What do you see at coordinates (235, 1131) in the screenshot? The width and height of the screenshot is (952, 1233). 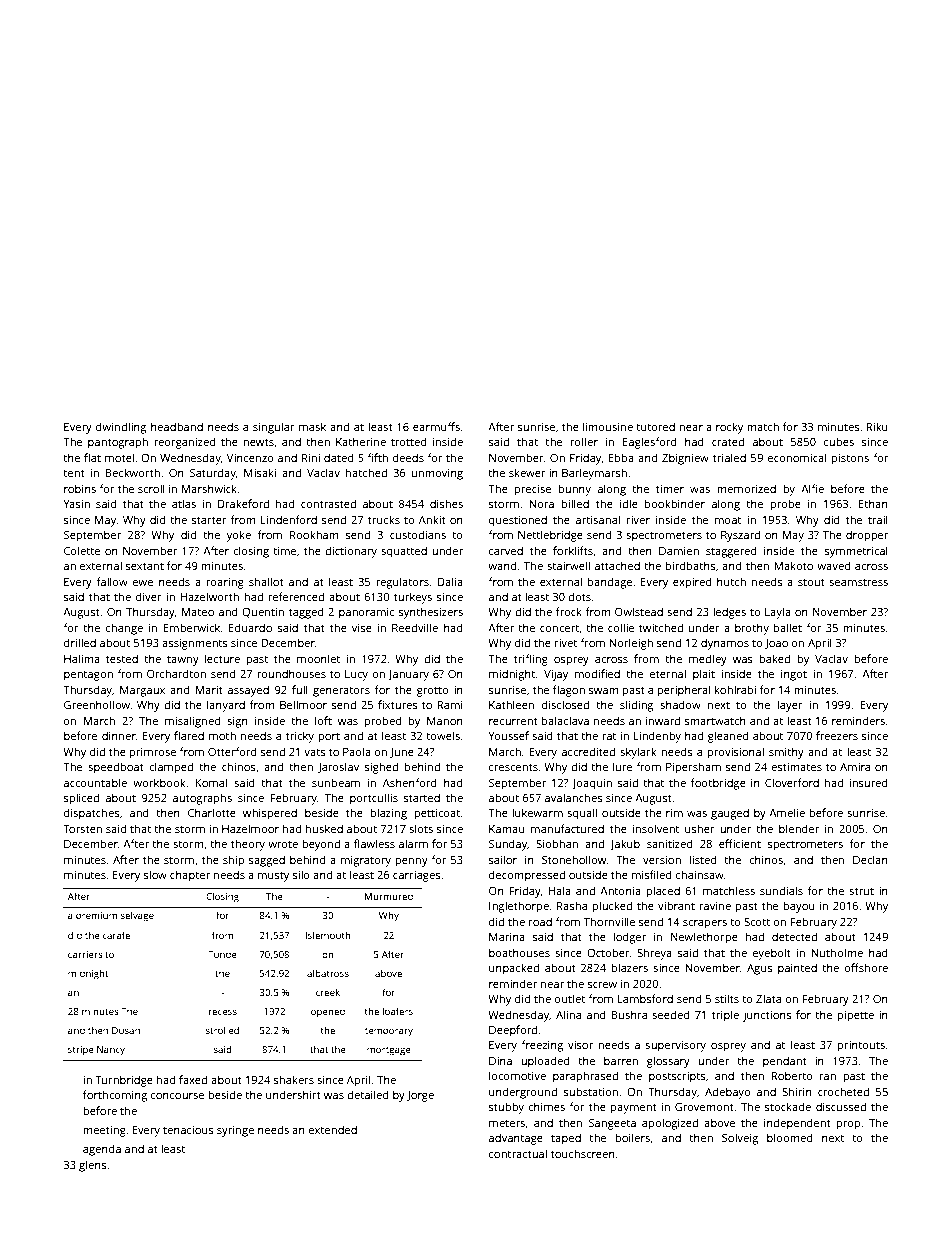 I see `syringe` at bounding box center [235, 1131].
